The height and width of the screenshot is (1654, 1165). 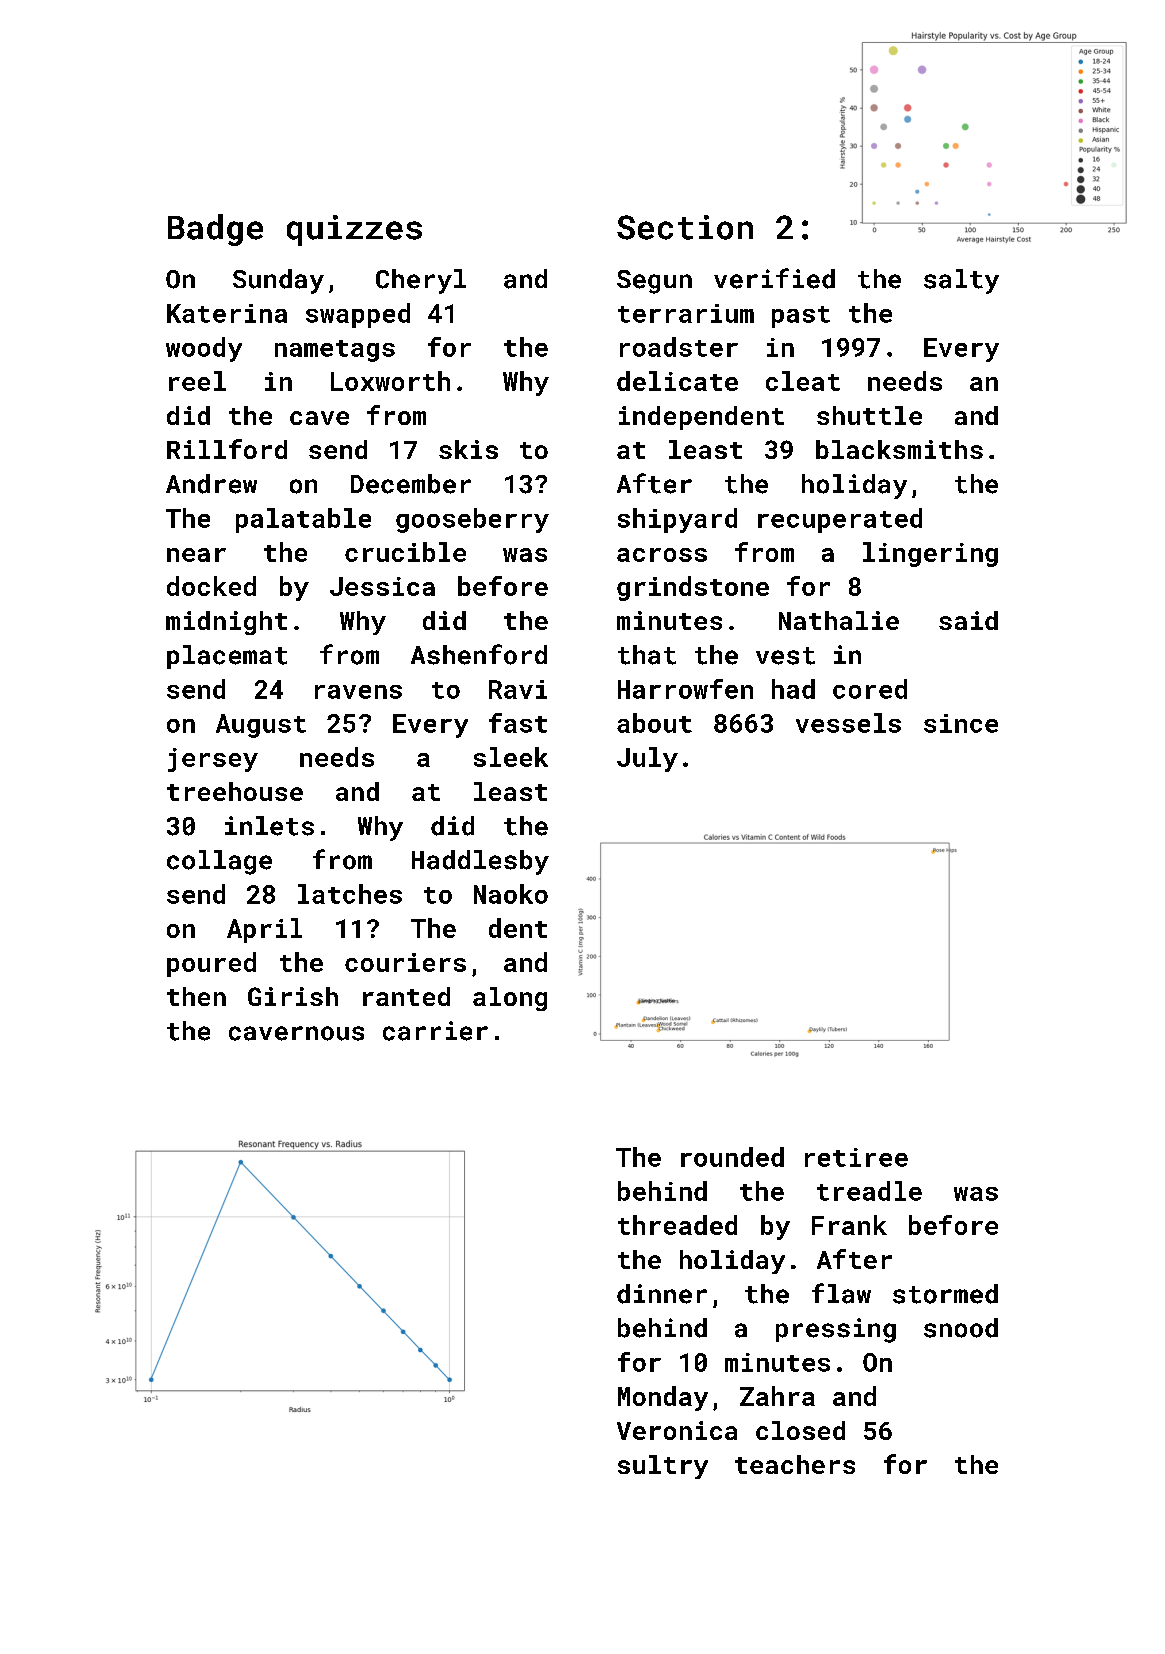 I want to click on closed, so click(x=800, y=1430).
